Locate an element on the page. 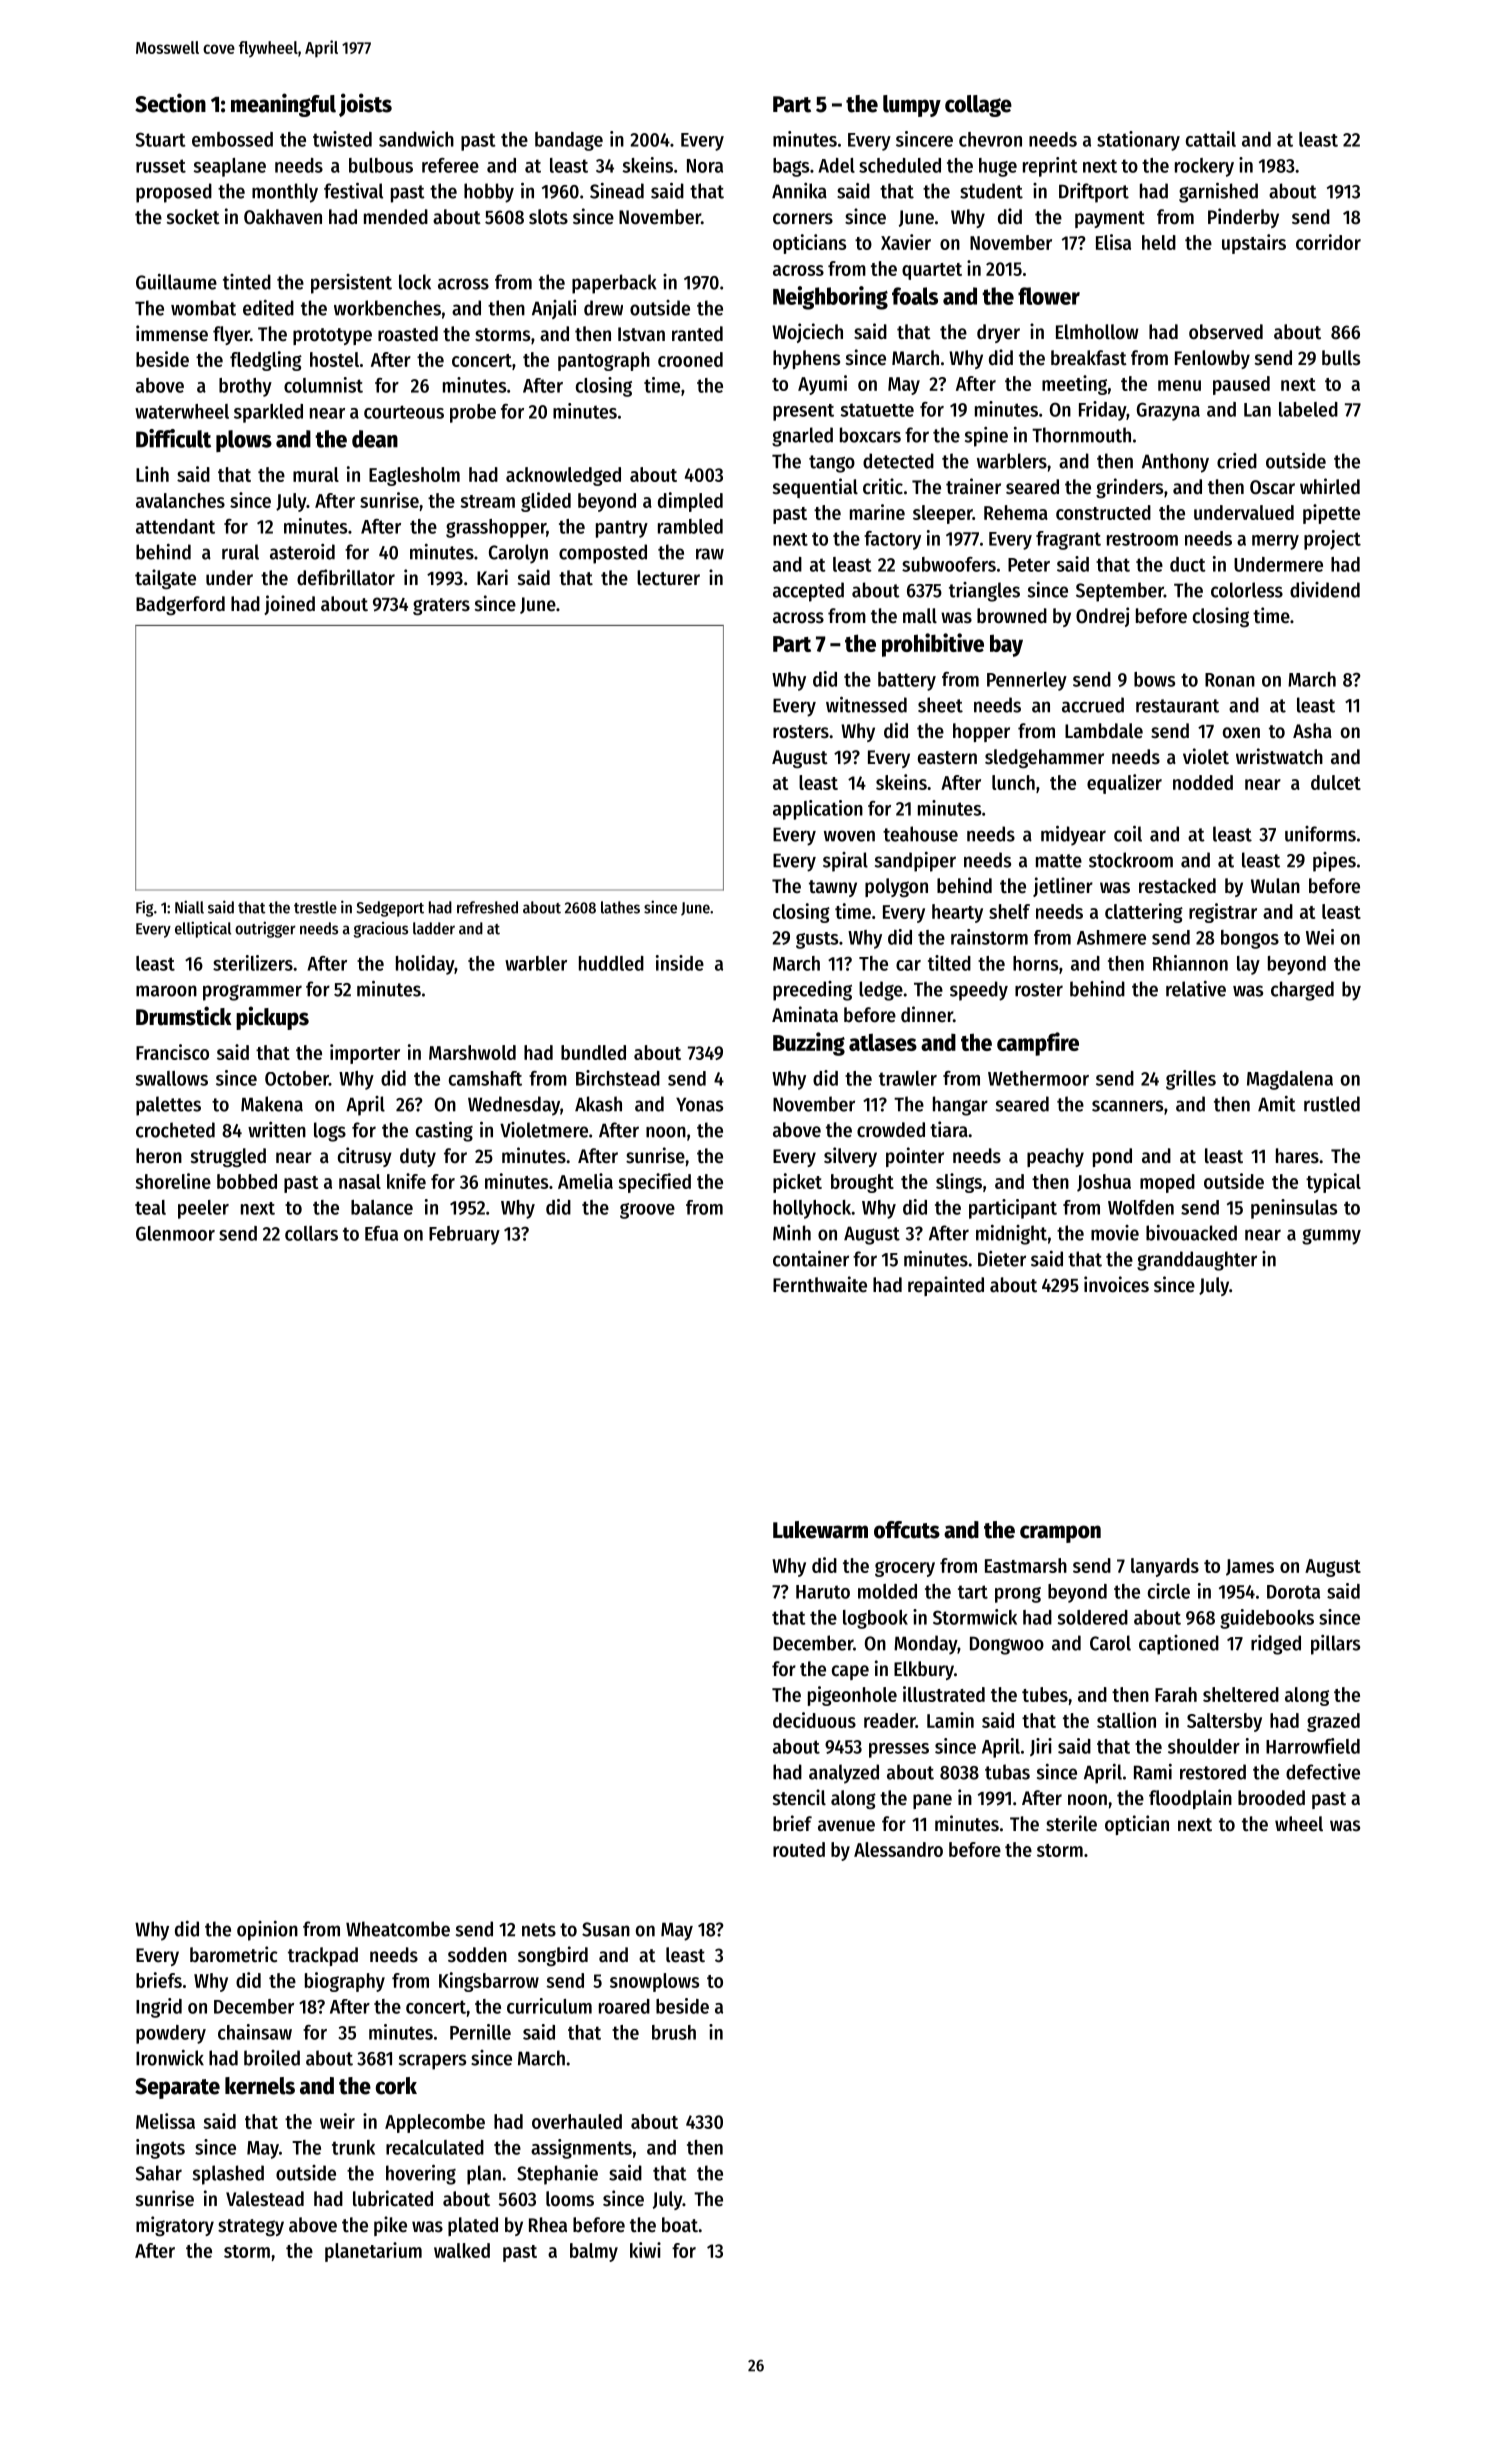 The height and width of the image is (2464, 1496). brought is located at coordinates (862, 1183).
